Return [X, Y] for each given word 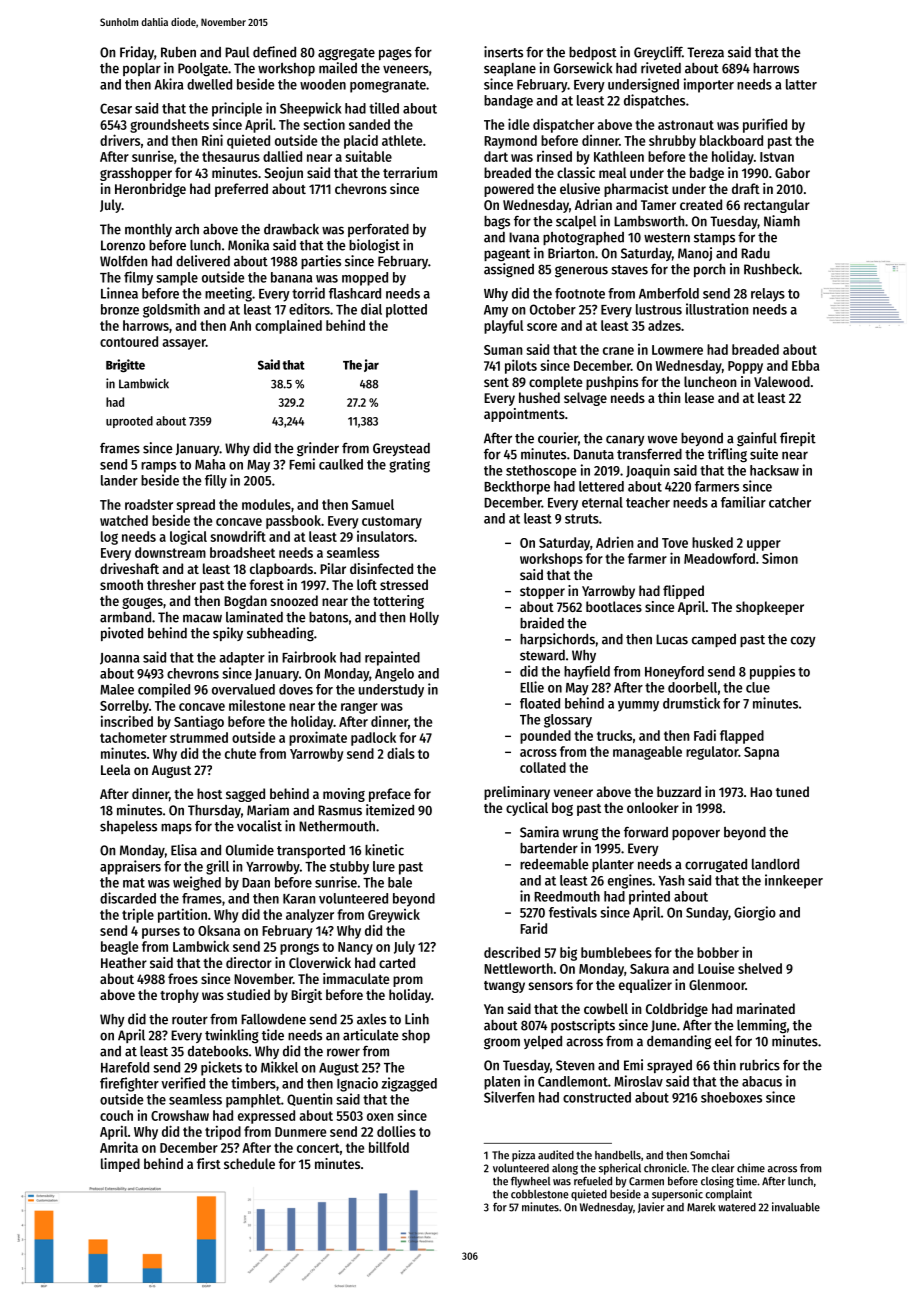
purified [765, 125]
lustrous [659, 309]
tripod [223, 1132]
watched [124, 520]
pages [395, 55]
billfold [389, 1147]
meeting [228, 294]
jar [371, 365]
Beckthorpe [517, 488]
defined [274, 52]
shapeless [128, 827]
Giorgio [755, 913]
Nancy [355, 948]
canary [625, 440]
